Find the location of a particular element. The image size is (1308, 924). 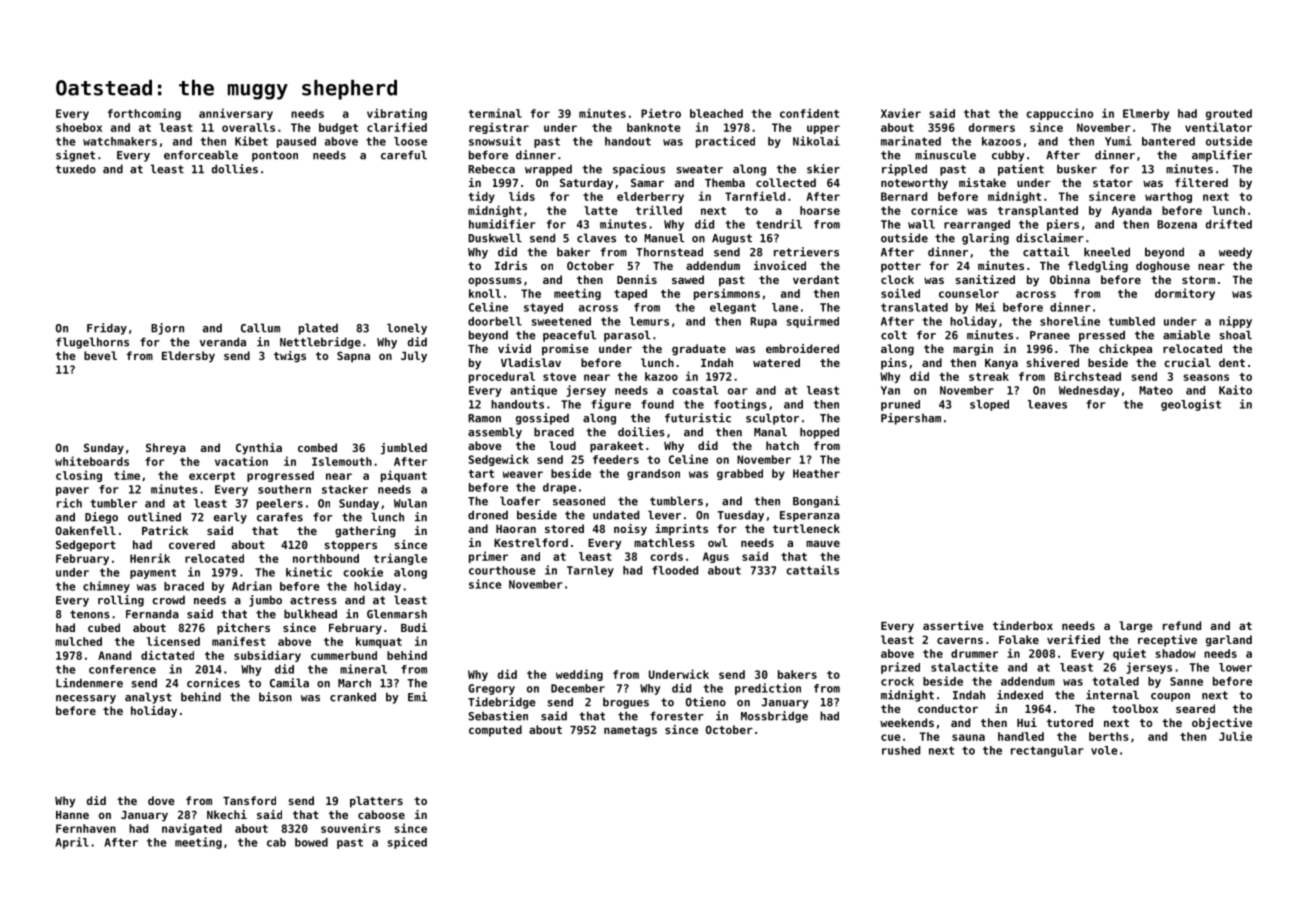

nametags is located at coordinates (630, 731).
